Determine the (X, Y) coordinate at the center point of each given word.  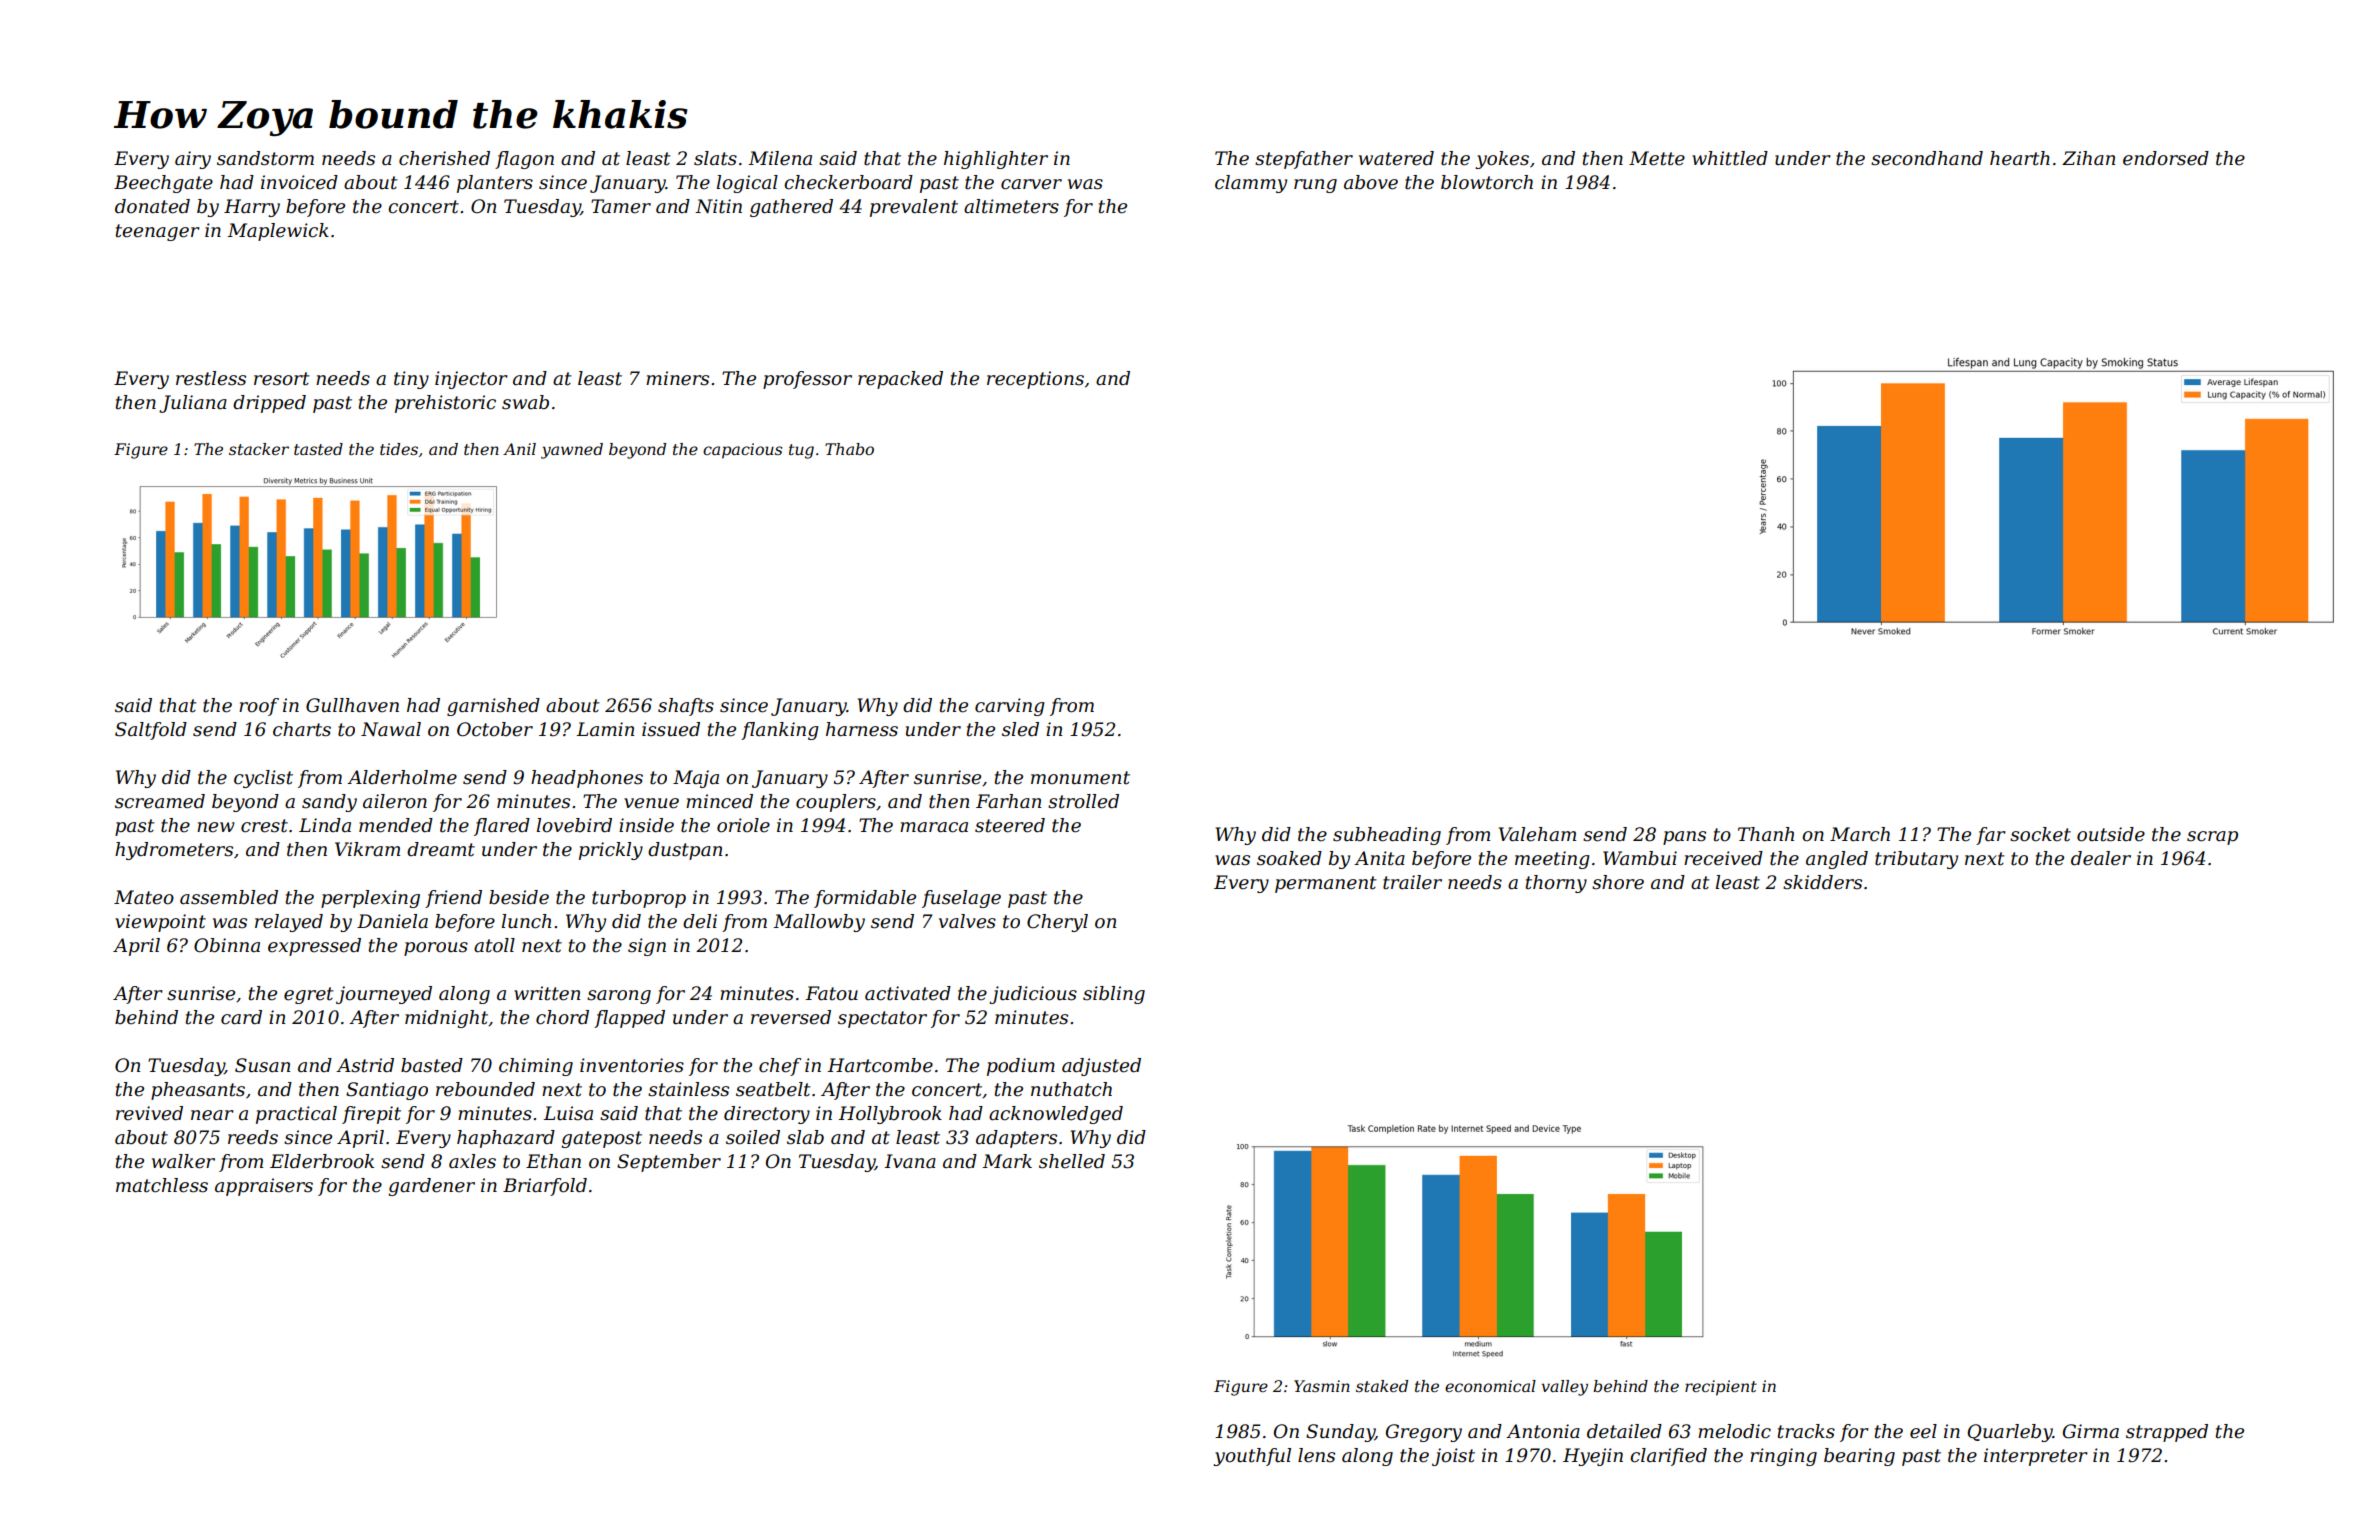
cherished (444, 158)
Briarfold (545, 1187)
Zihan (2089, 158)
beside (519, 897)
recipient (1721, 1388)
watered (1396, 158)
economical (1490, 1386)
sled (1020, 729)
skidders (1822, 882)
